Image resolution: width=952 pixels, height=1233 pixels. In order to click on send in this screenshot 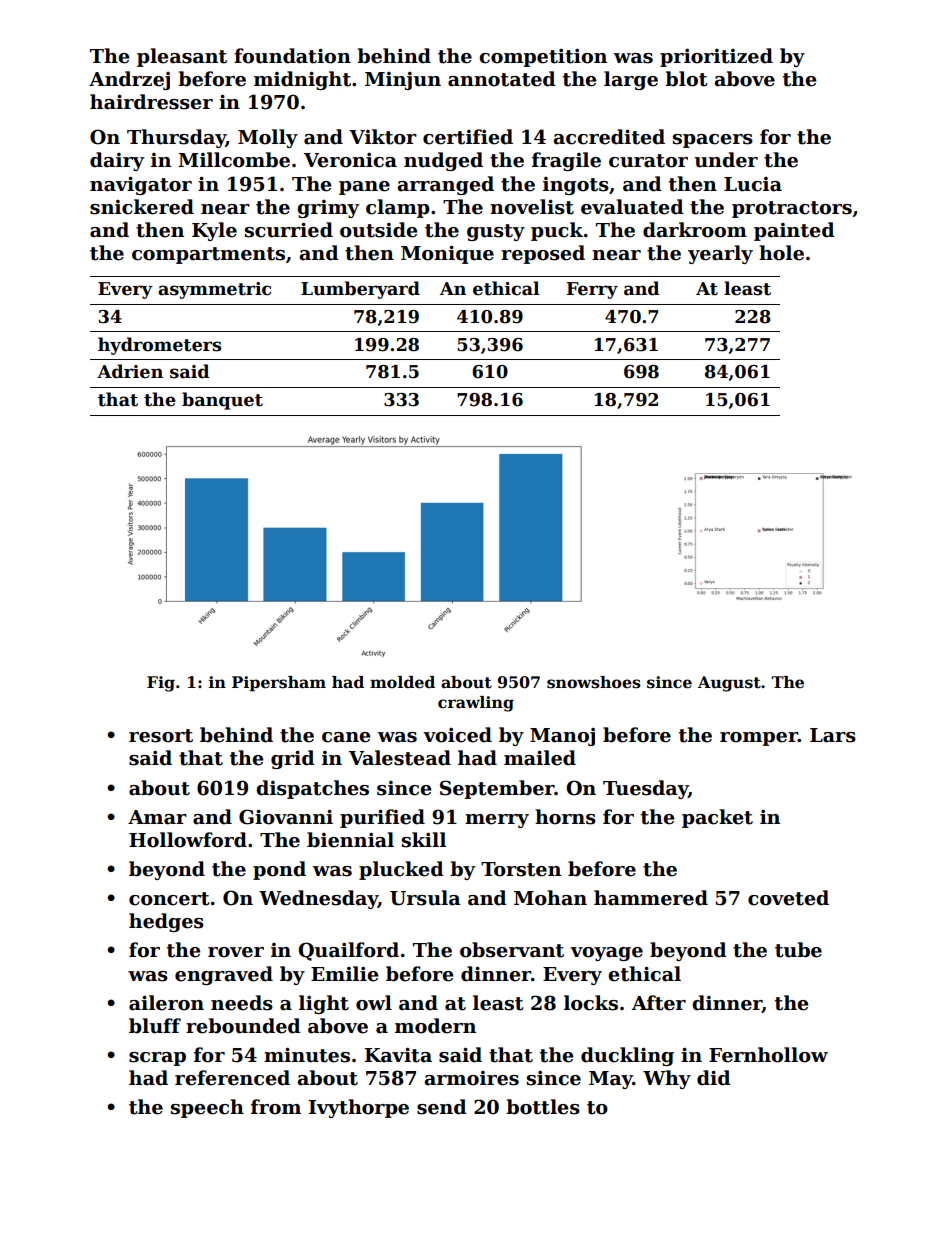, I will do `click(442, 1107)`.
